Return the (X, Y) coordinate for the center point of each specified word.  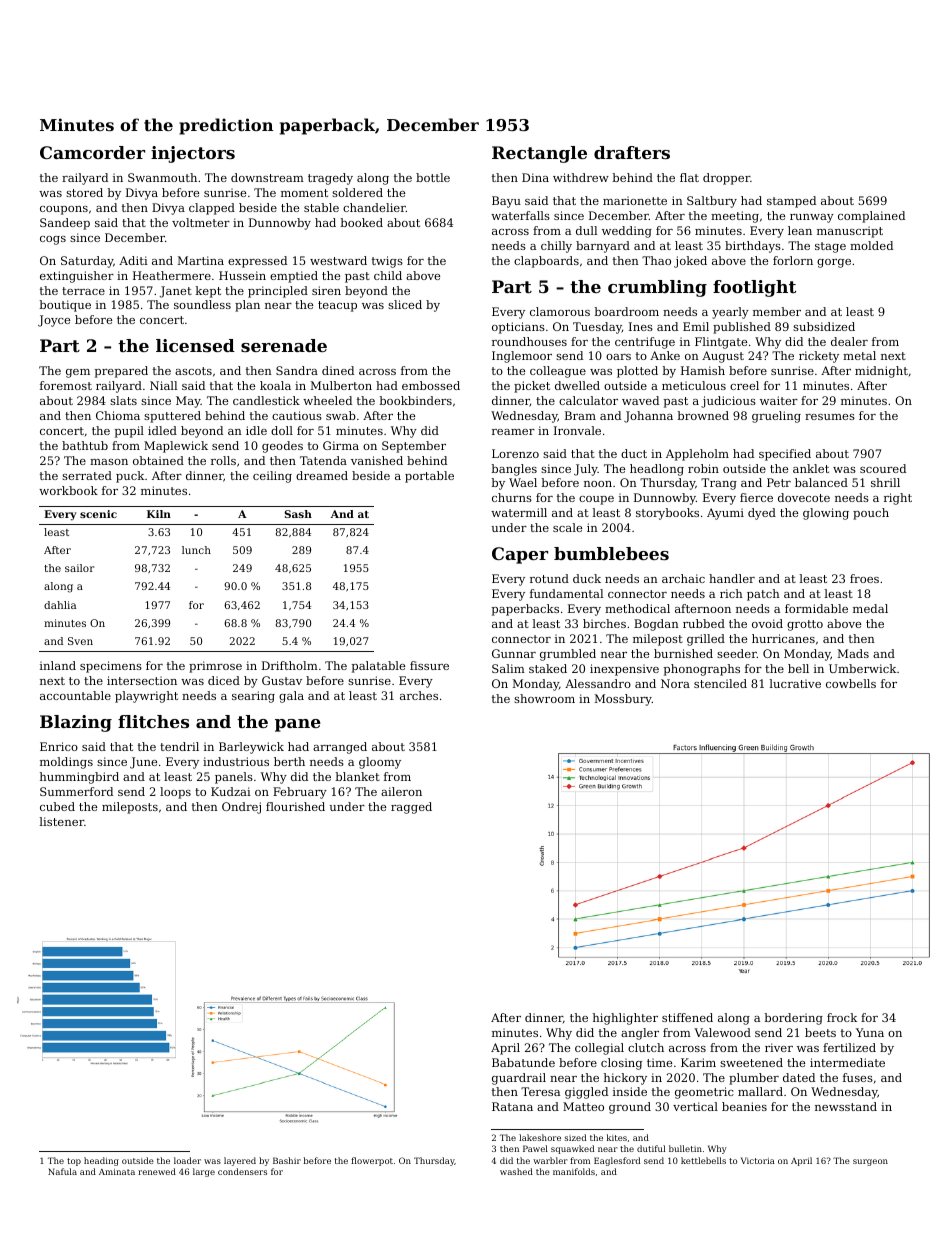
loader (187, 1160)
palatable (378, 667)
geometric (704, 1093)
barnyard (603, 247)
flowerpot (372, 1161)
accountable (75, 695)
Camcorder (92, 152)
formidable (816, 608)
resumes (830, 417)
